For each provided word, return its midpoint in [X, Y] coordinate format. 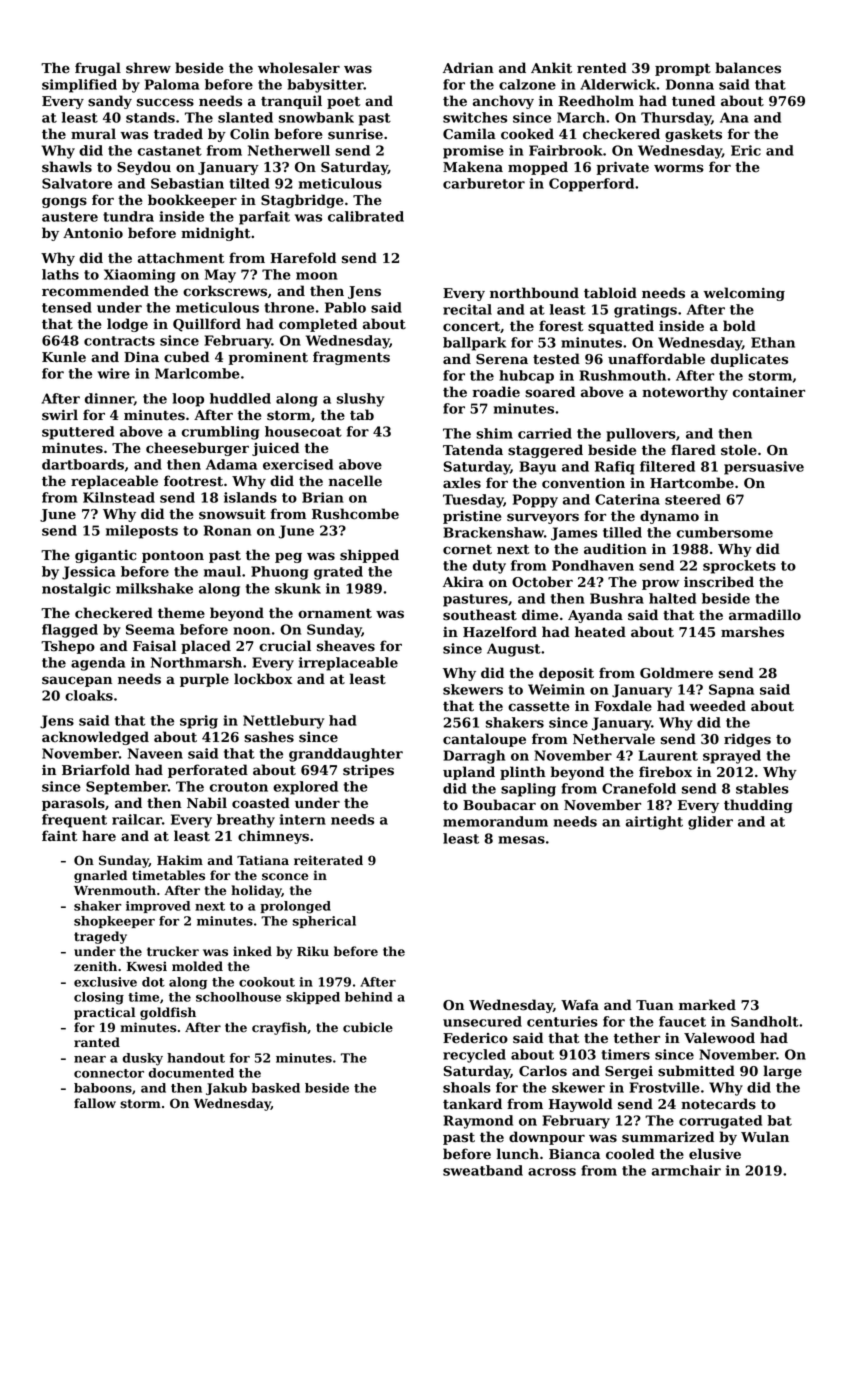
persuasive [764, 468]
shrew [148, 68]
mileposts [142, 532]
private [623, 168]
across [552, 1172]
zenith [95, 966]
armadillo [765, 615]
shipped [369, 556]
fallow [95, 1103]
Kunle [64, 357]
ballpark [474, 344]
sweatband [483, 1170]
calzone [527, 84]
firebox [665, 772]
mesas [521, 840]
